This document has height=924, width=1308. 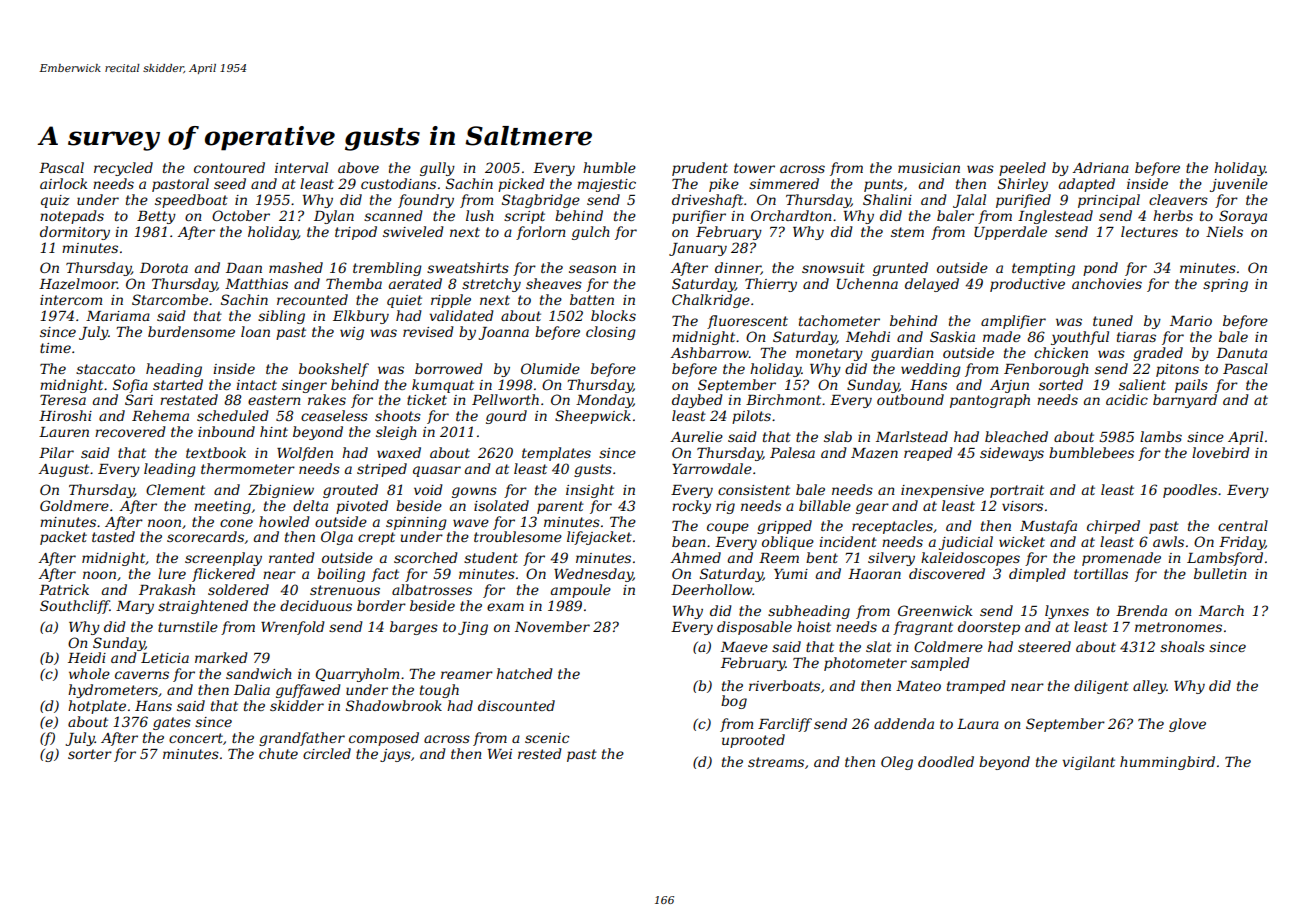 What do you see at coordinates (278, 753) in the document?
I see `chute` at bounding box center [278, 753].
